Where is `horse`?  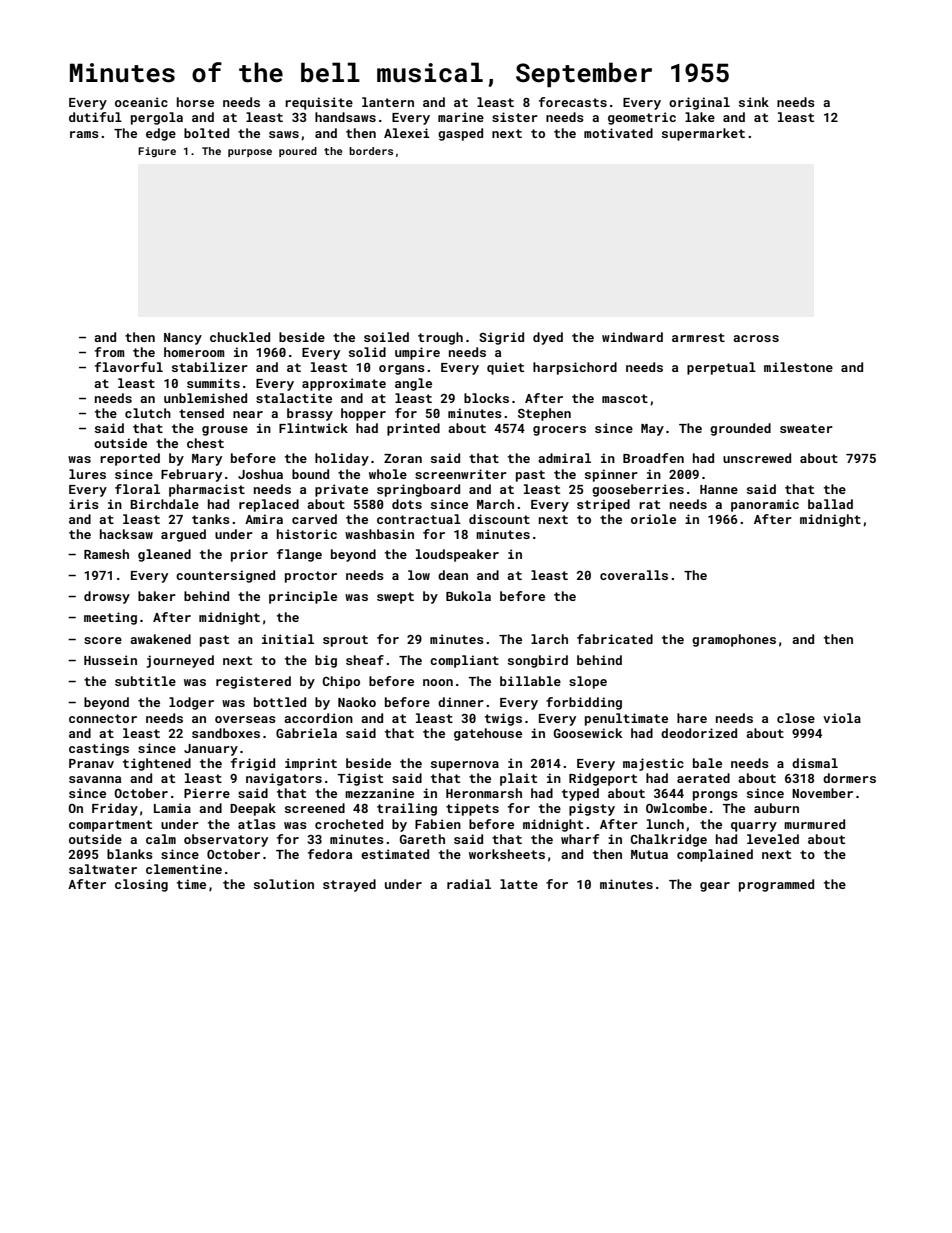
horse is located at coordinates (195, 102).
